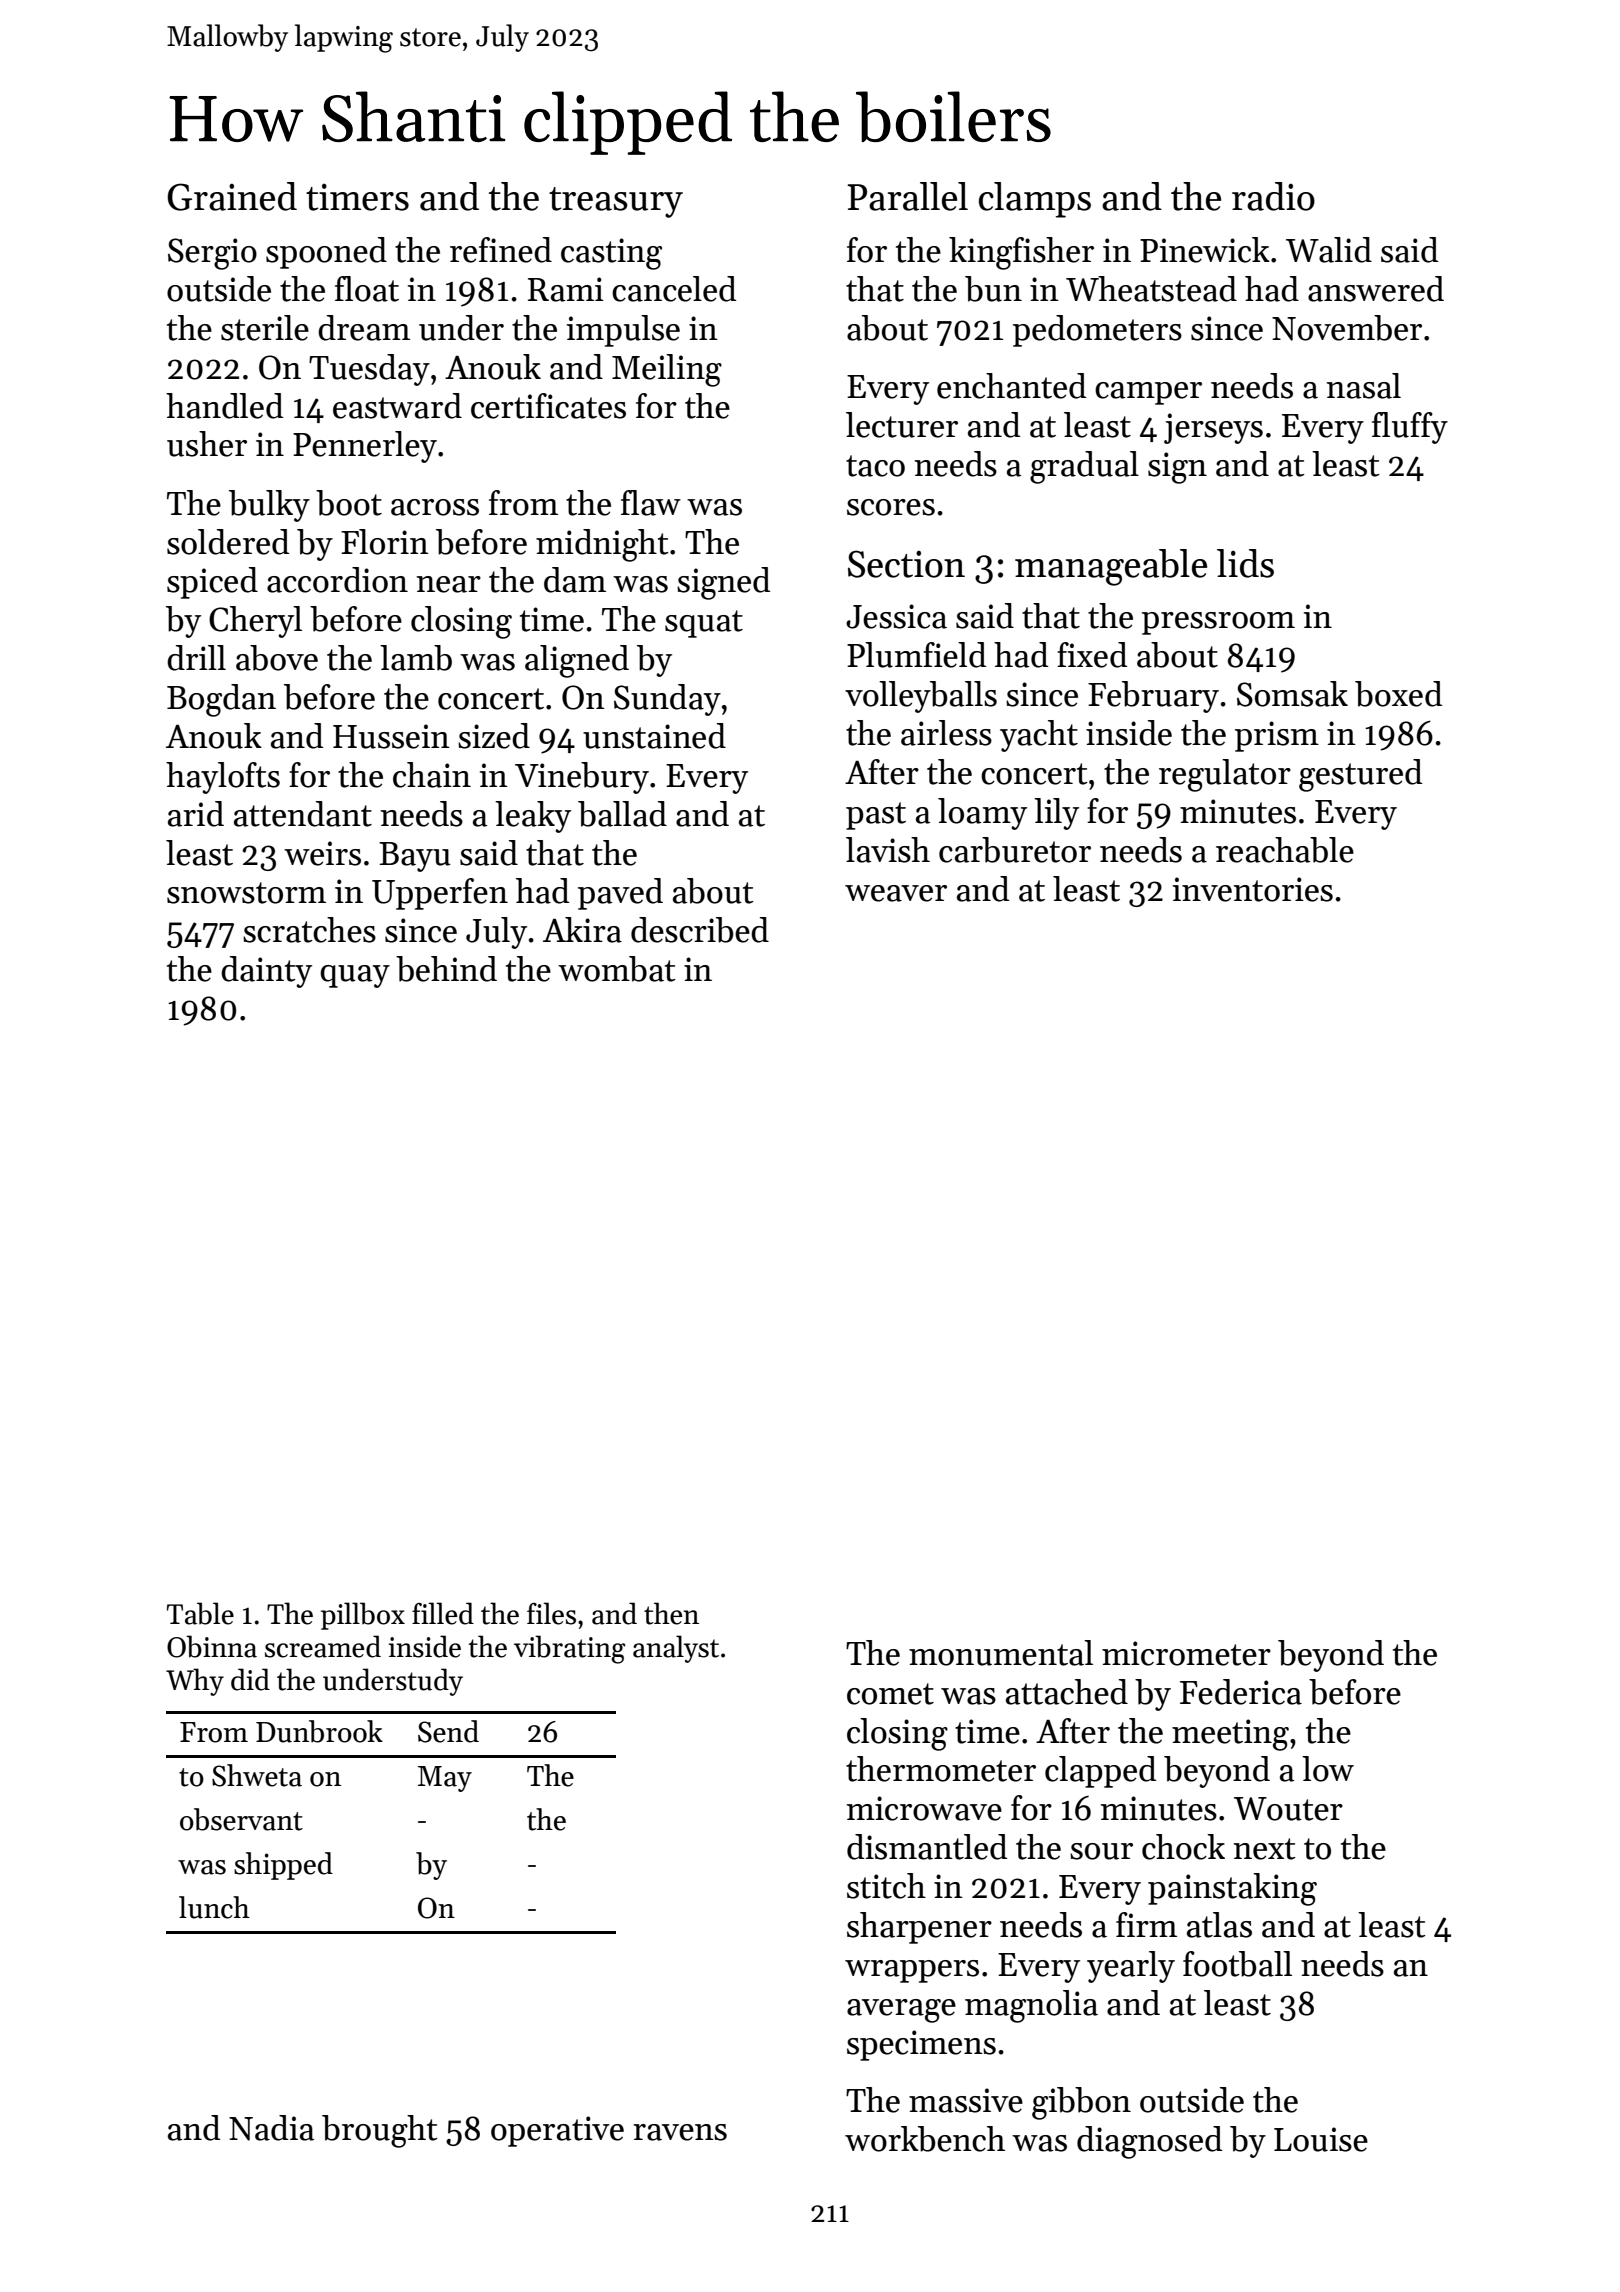 The image size is (1620, 2292). What do you see at coordinates (906, 564) in the screenshot?
I see `Section` at bounding box center [906, 564].
